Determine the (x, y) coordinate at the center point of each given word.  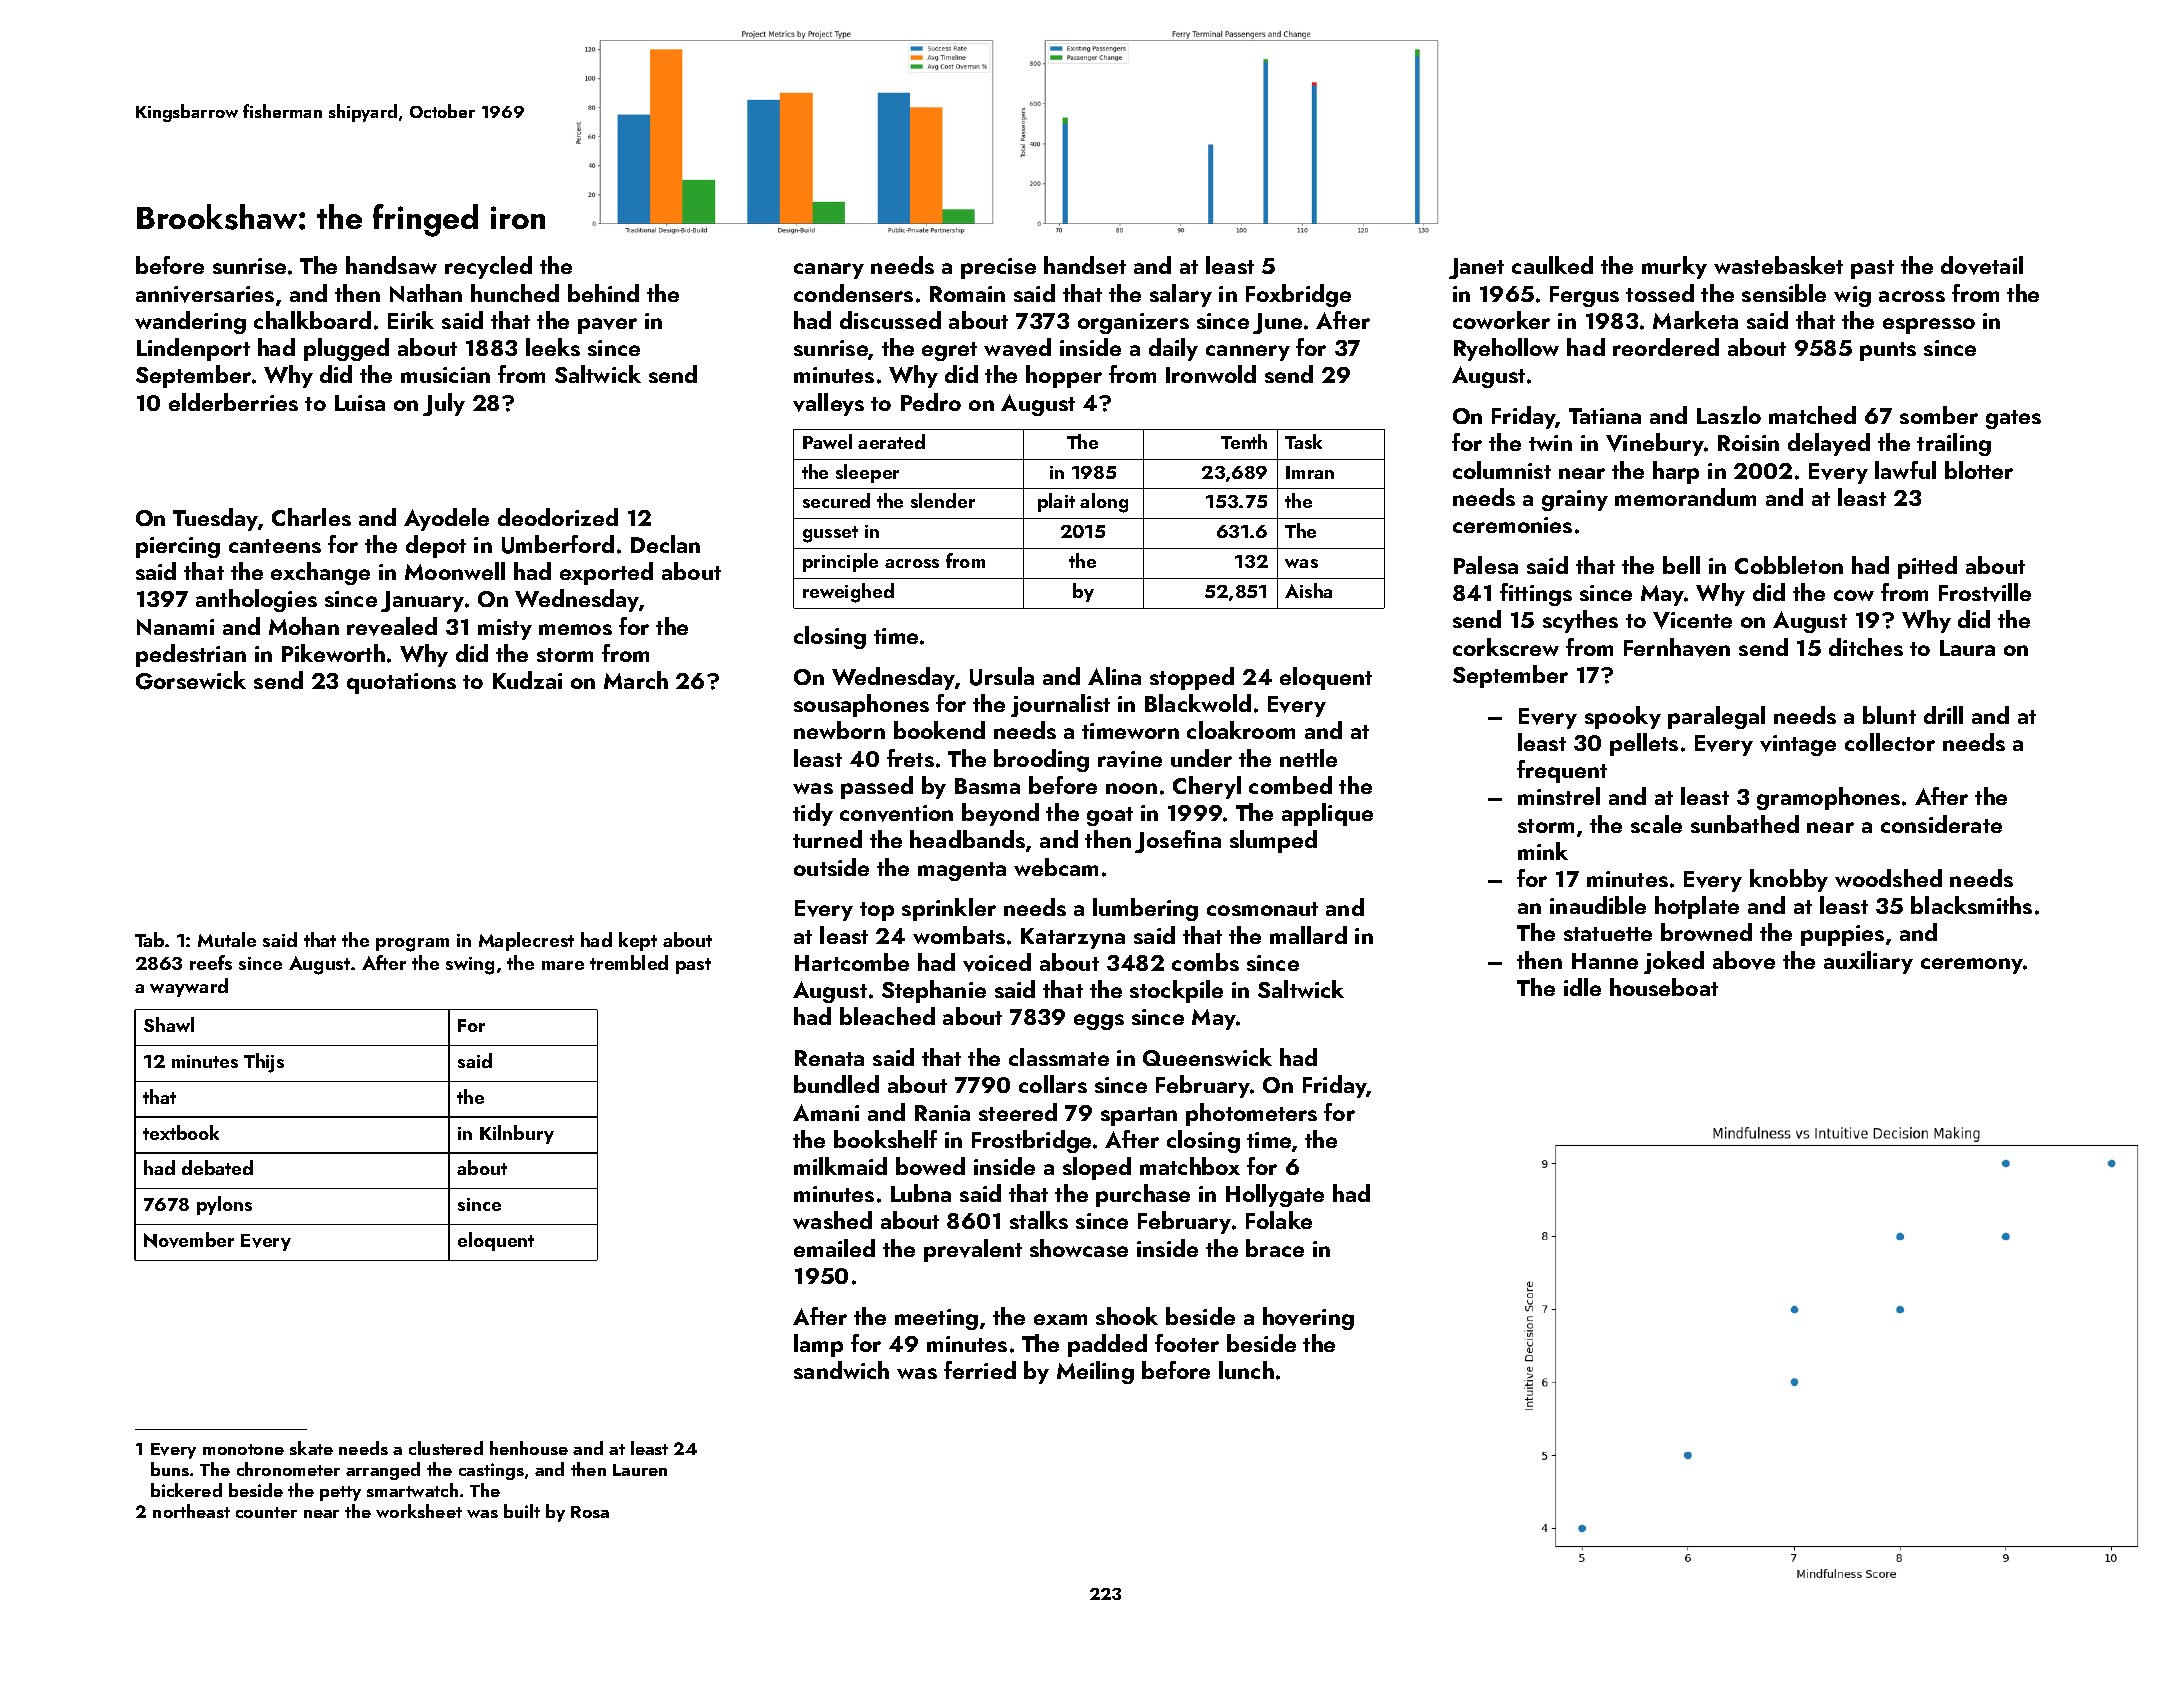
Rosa (590, 1512)
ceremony (1972, 966)
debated (217, 1167)
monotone (243, 1449)
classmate (1059, 1057)
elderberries (233, 402)
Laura (1967, 648)
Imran (1310, 472)
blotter (1979, 470)
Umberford (558, 544)
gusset (830, 534)
